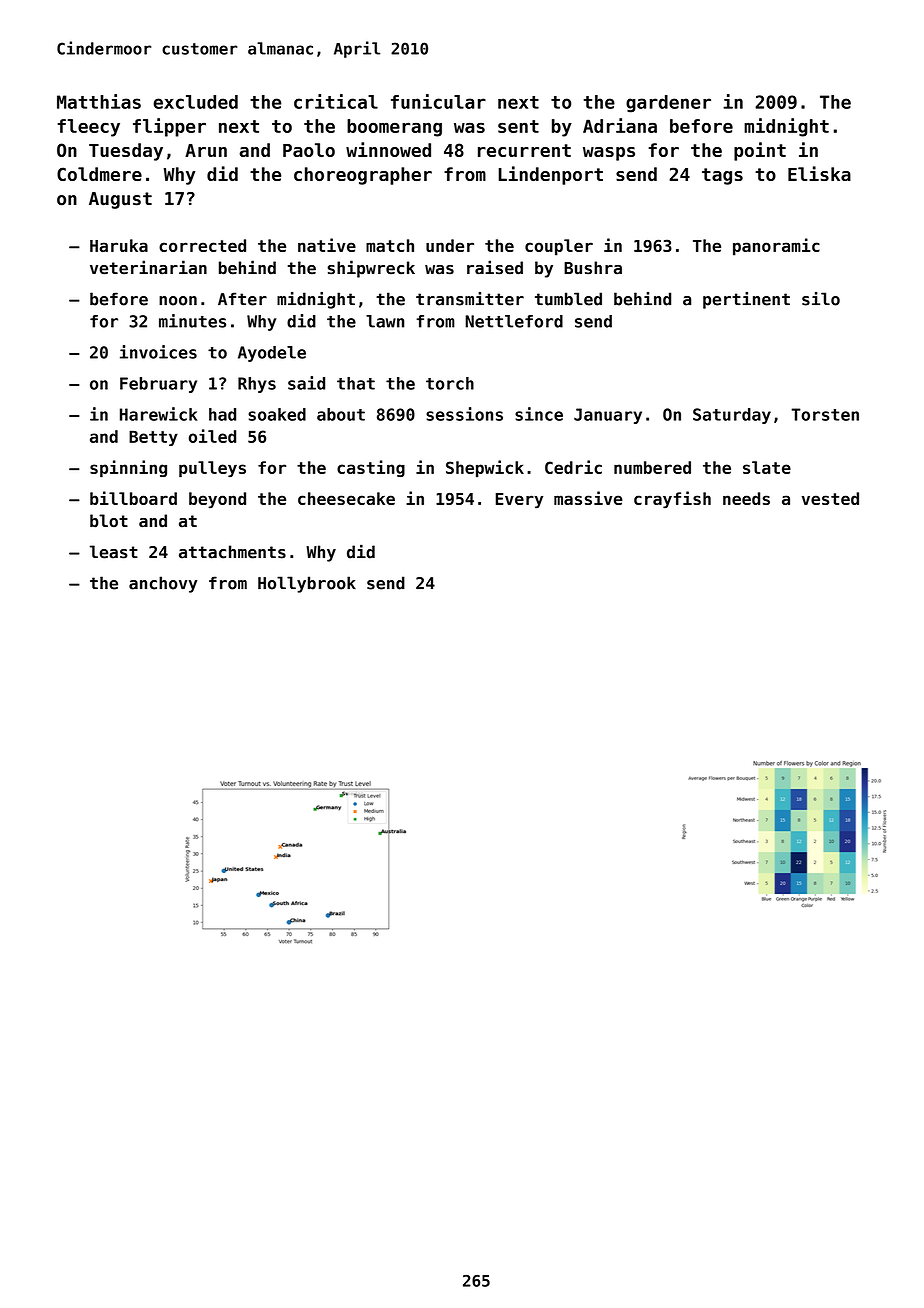  What do you see at coordinates (519, 501) in the document?
I see `Every` at bounding box center [519, 501].
